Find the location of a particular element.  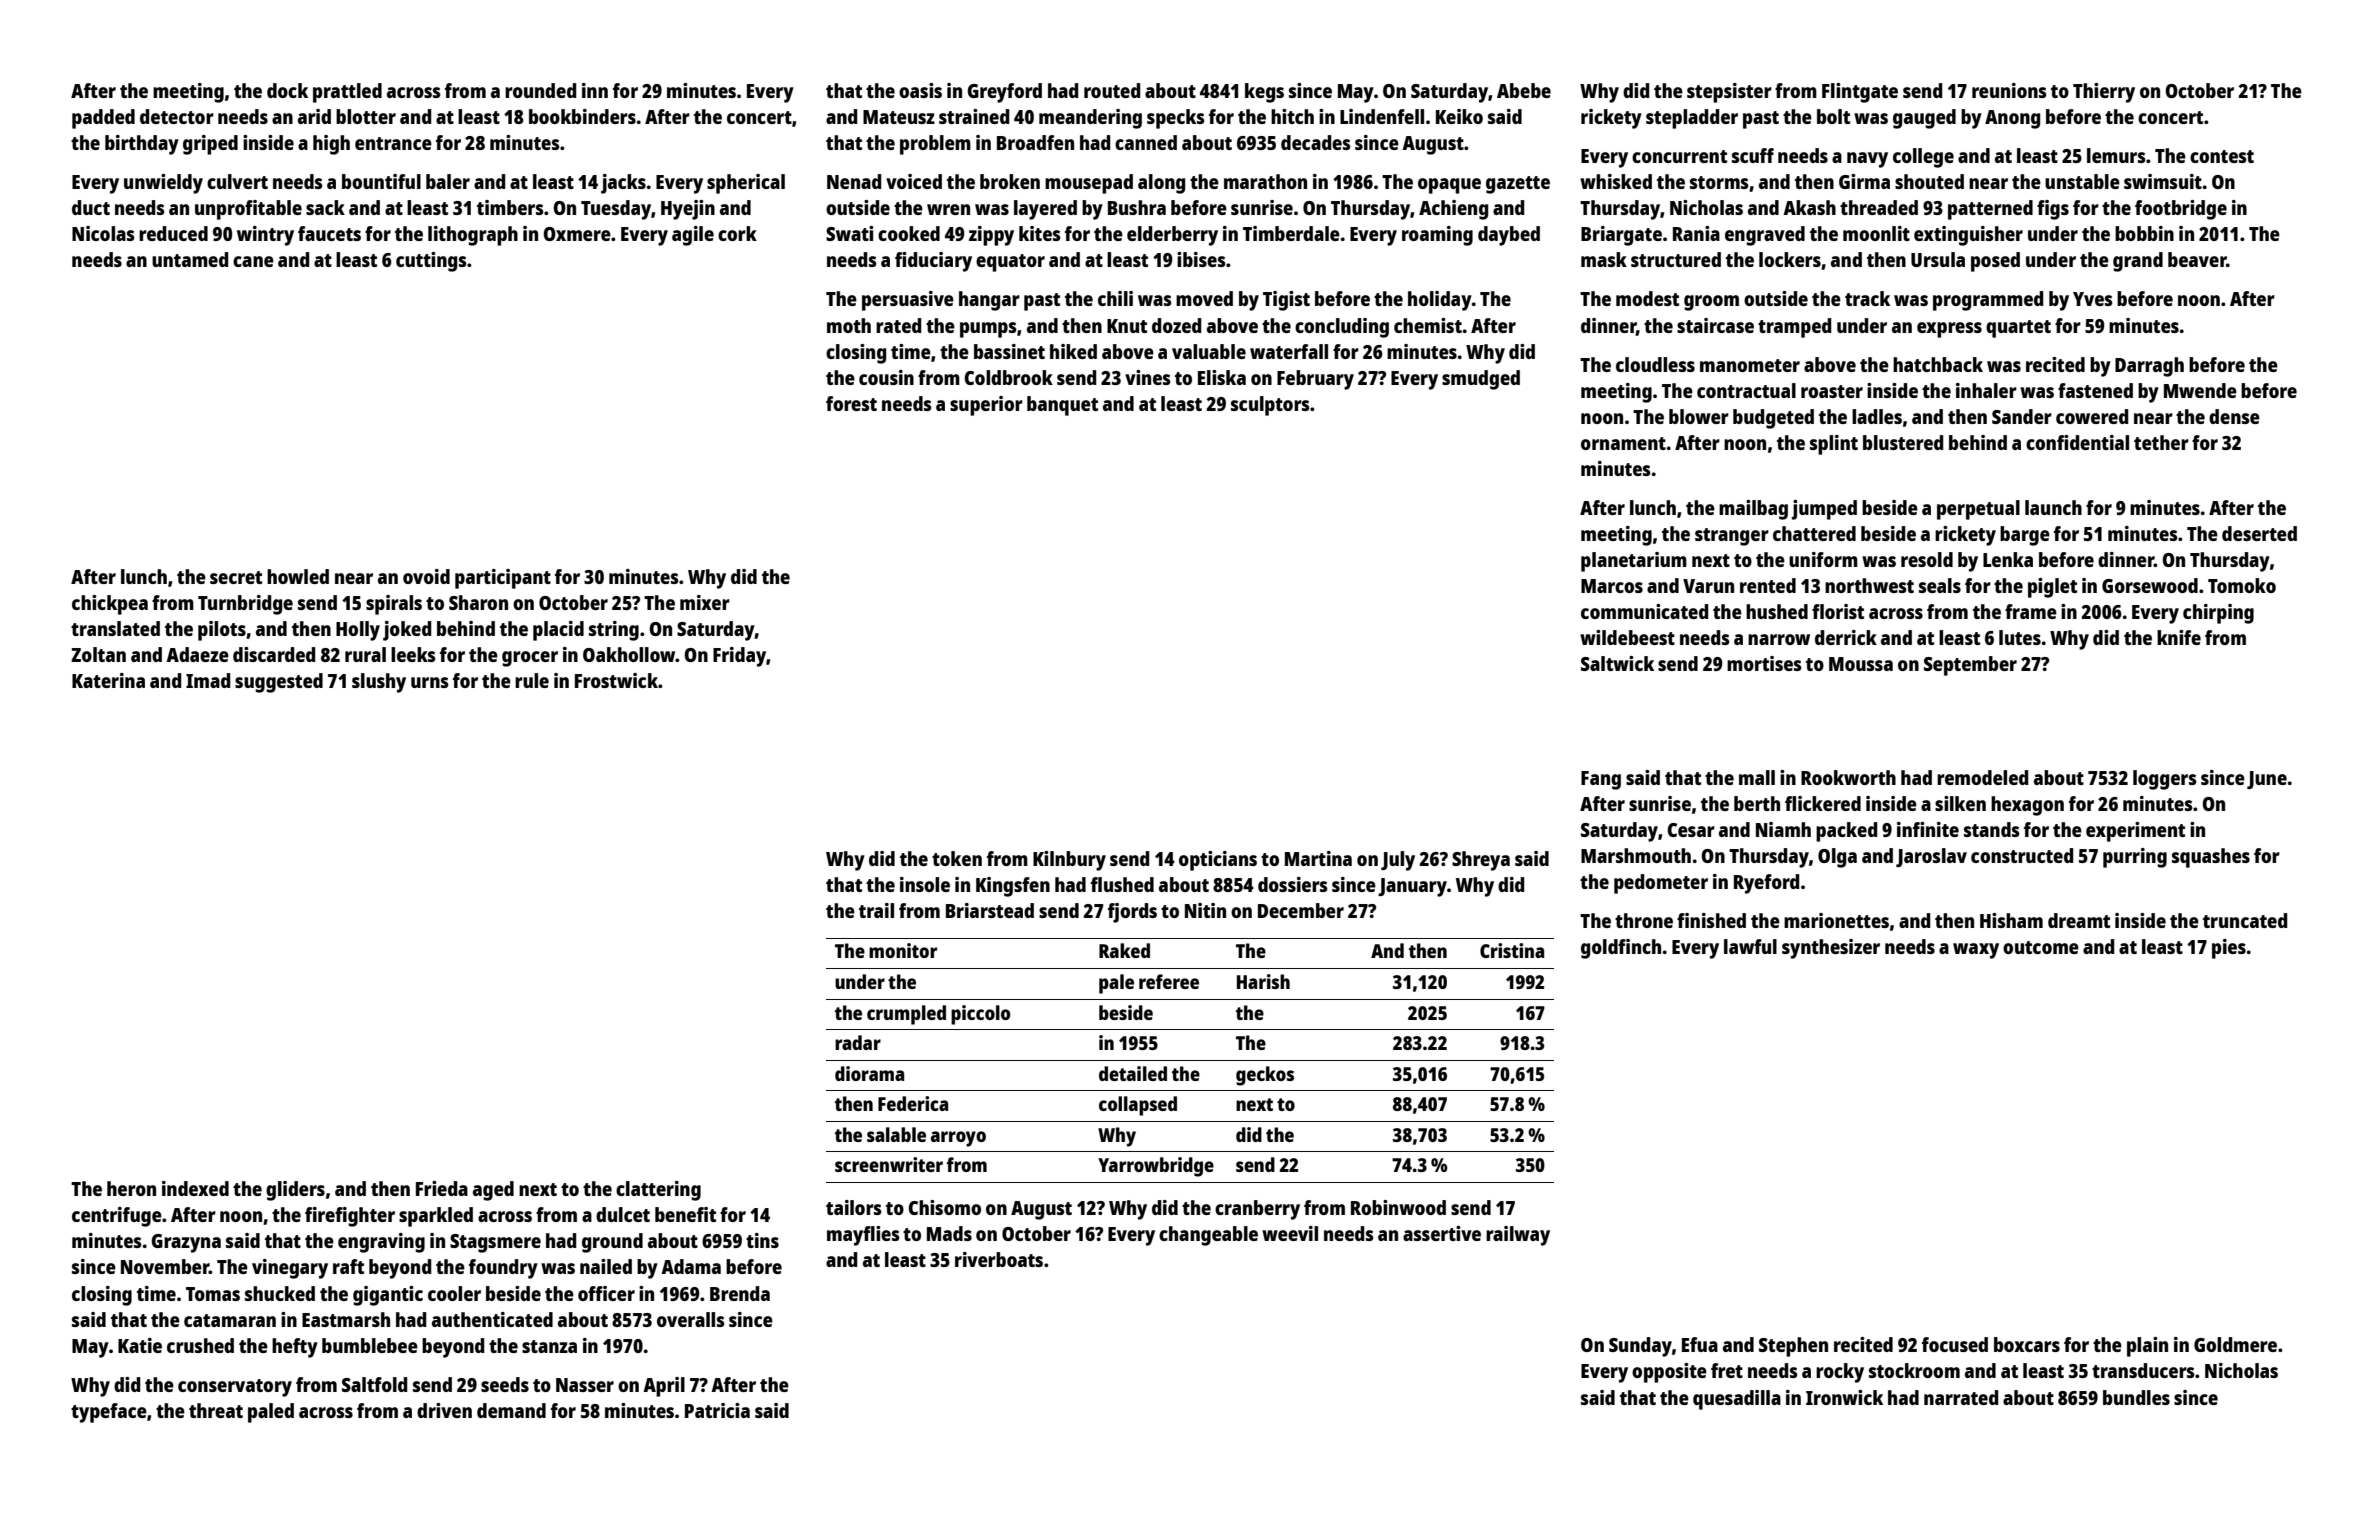

flushed is located at coordinates (1122, 884).
